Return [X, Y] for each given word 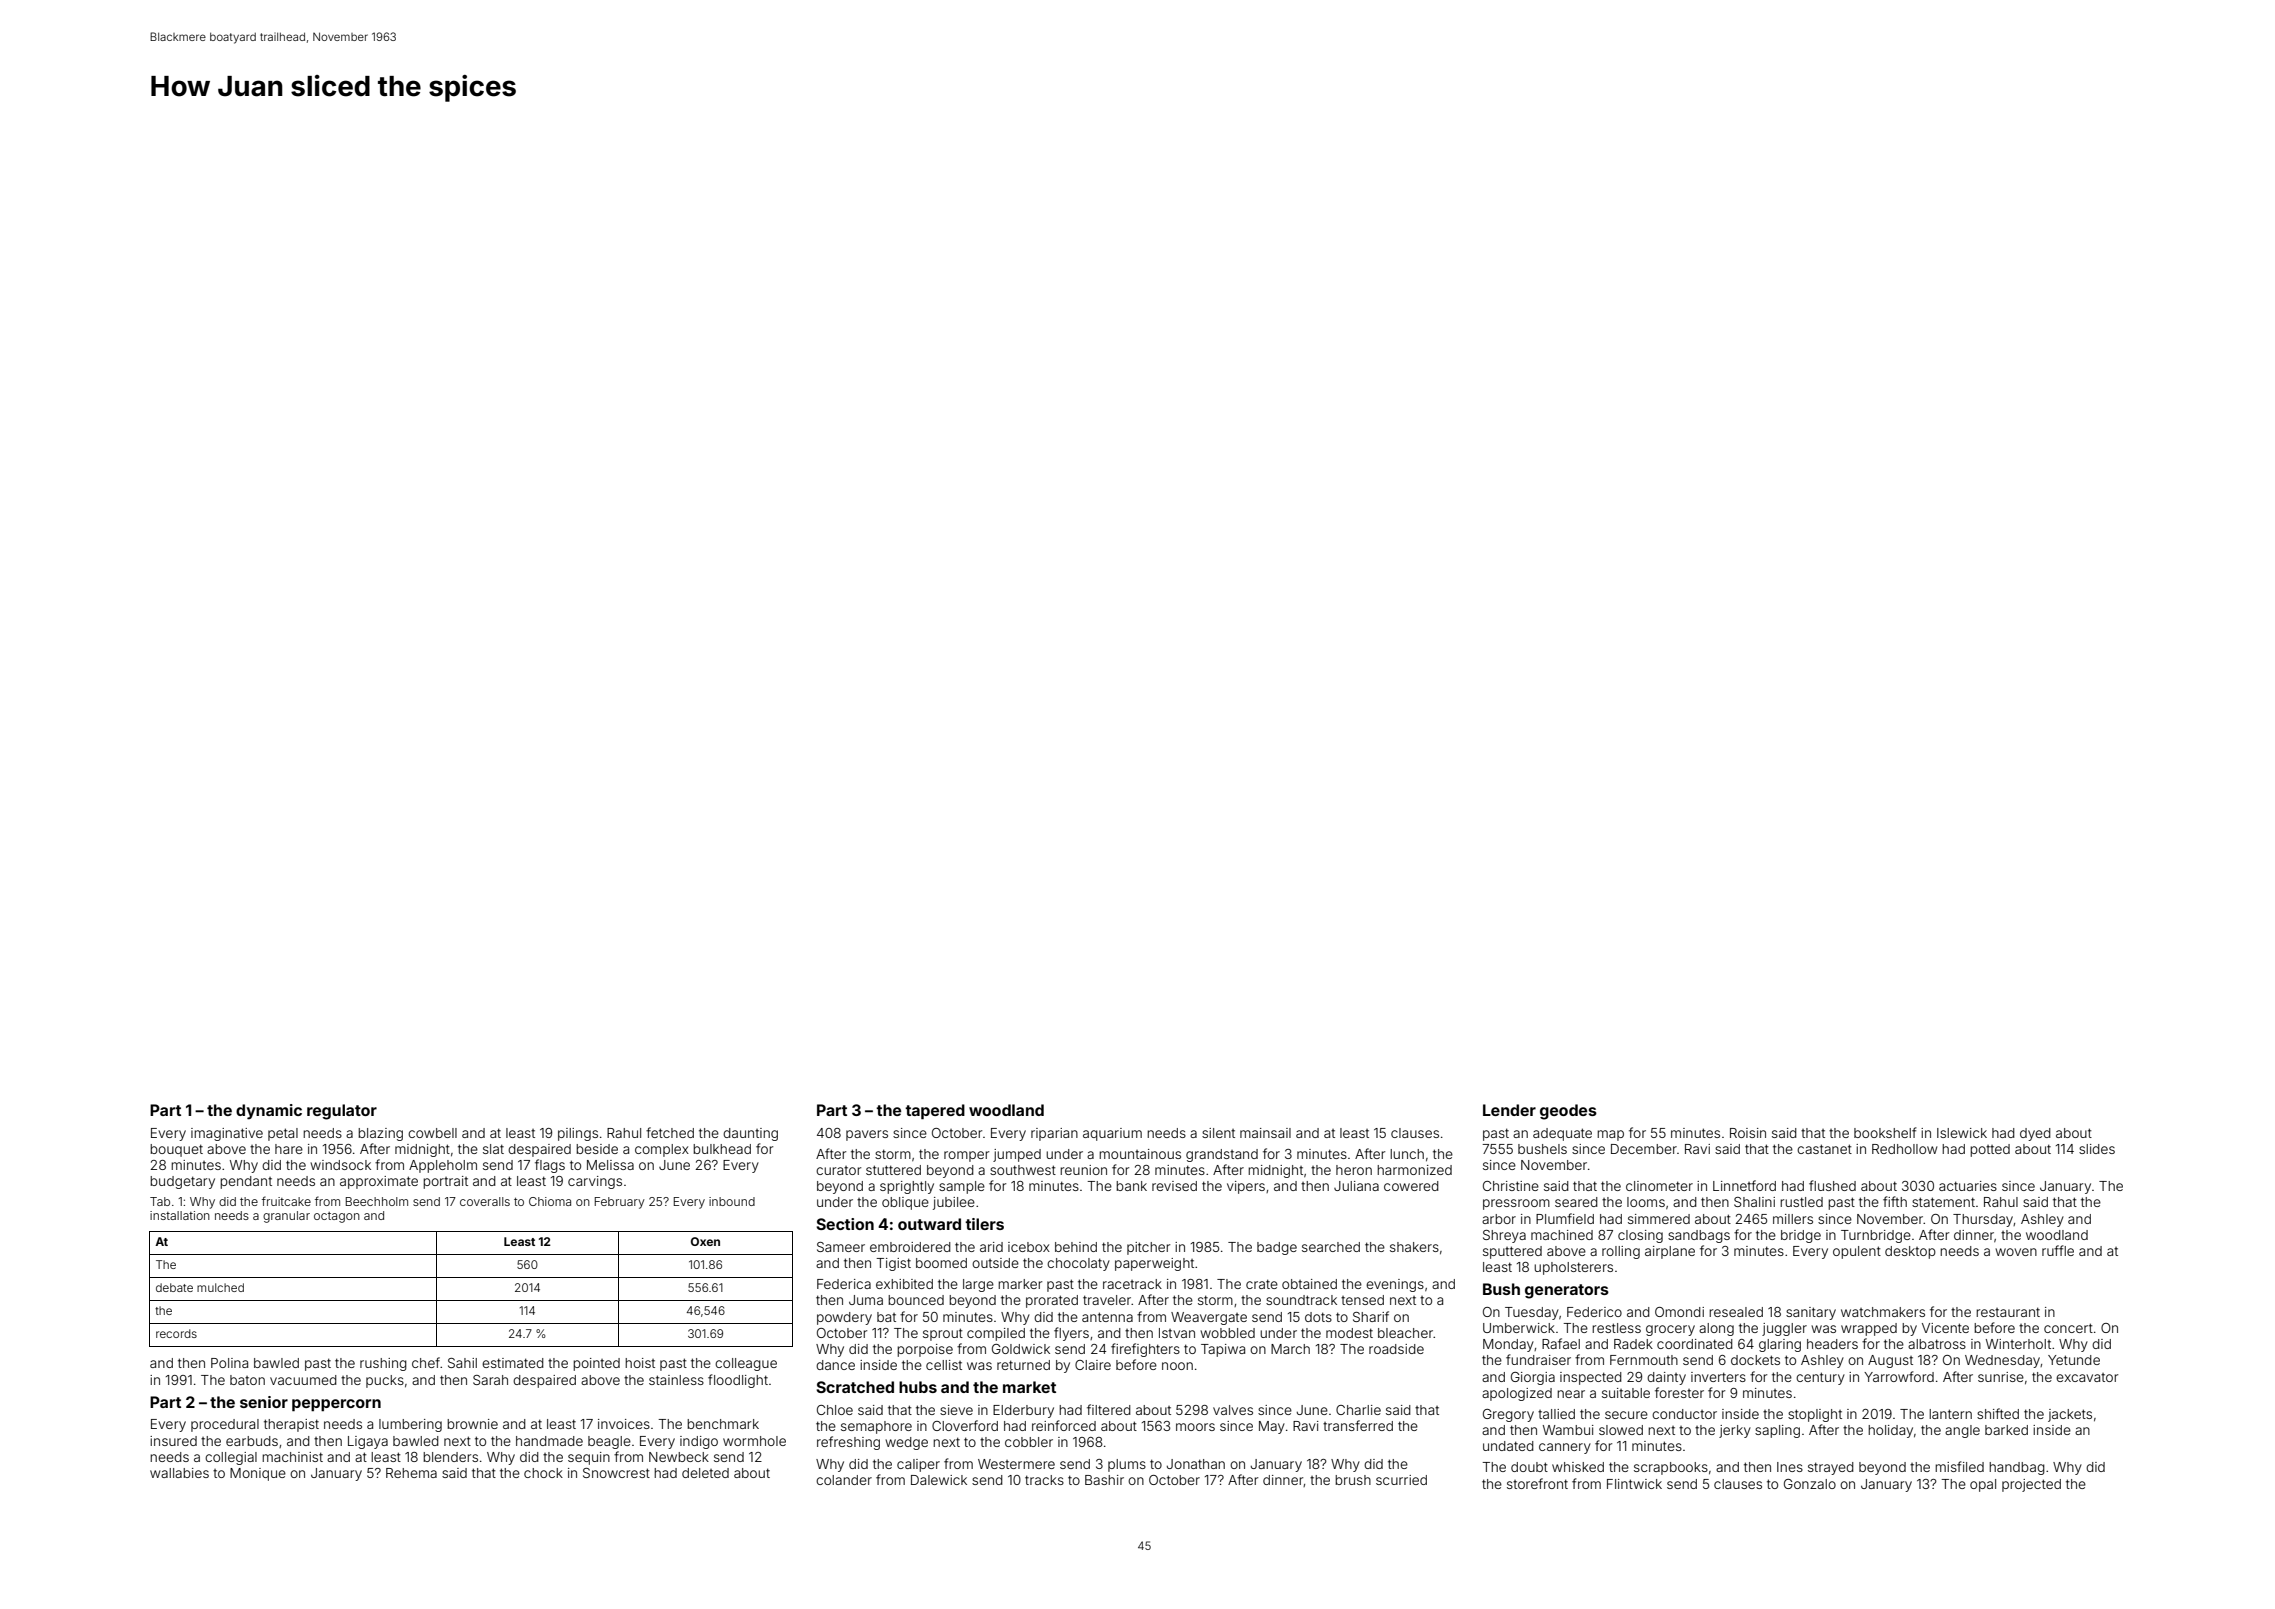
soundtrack [1301, 1300]
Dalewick [939, 1480]
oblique [905, 1203]
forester [1679, 1392]
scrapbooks [1671, 1468]
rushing [383, 1364]
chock [543, 1473]
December [1644, 1149]
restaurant [2008, 1312]
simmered [1659, 1219]
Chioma [550, 1201]
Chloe [835, 1410]
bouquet [176, 1150]
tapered [935, 1112]
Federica [844, 1284]
